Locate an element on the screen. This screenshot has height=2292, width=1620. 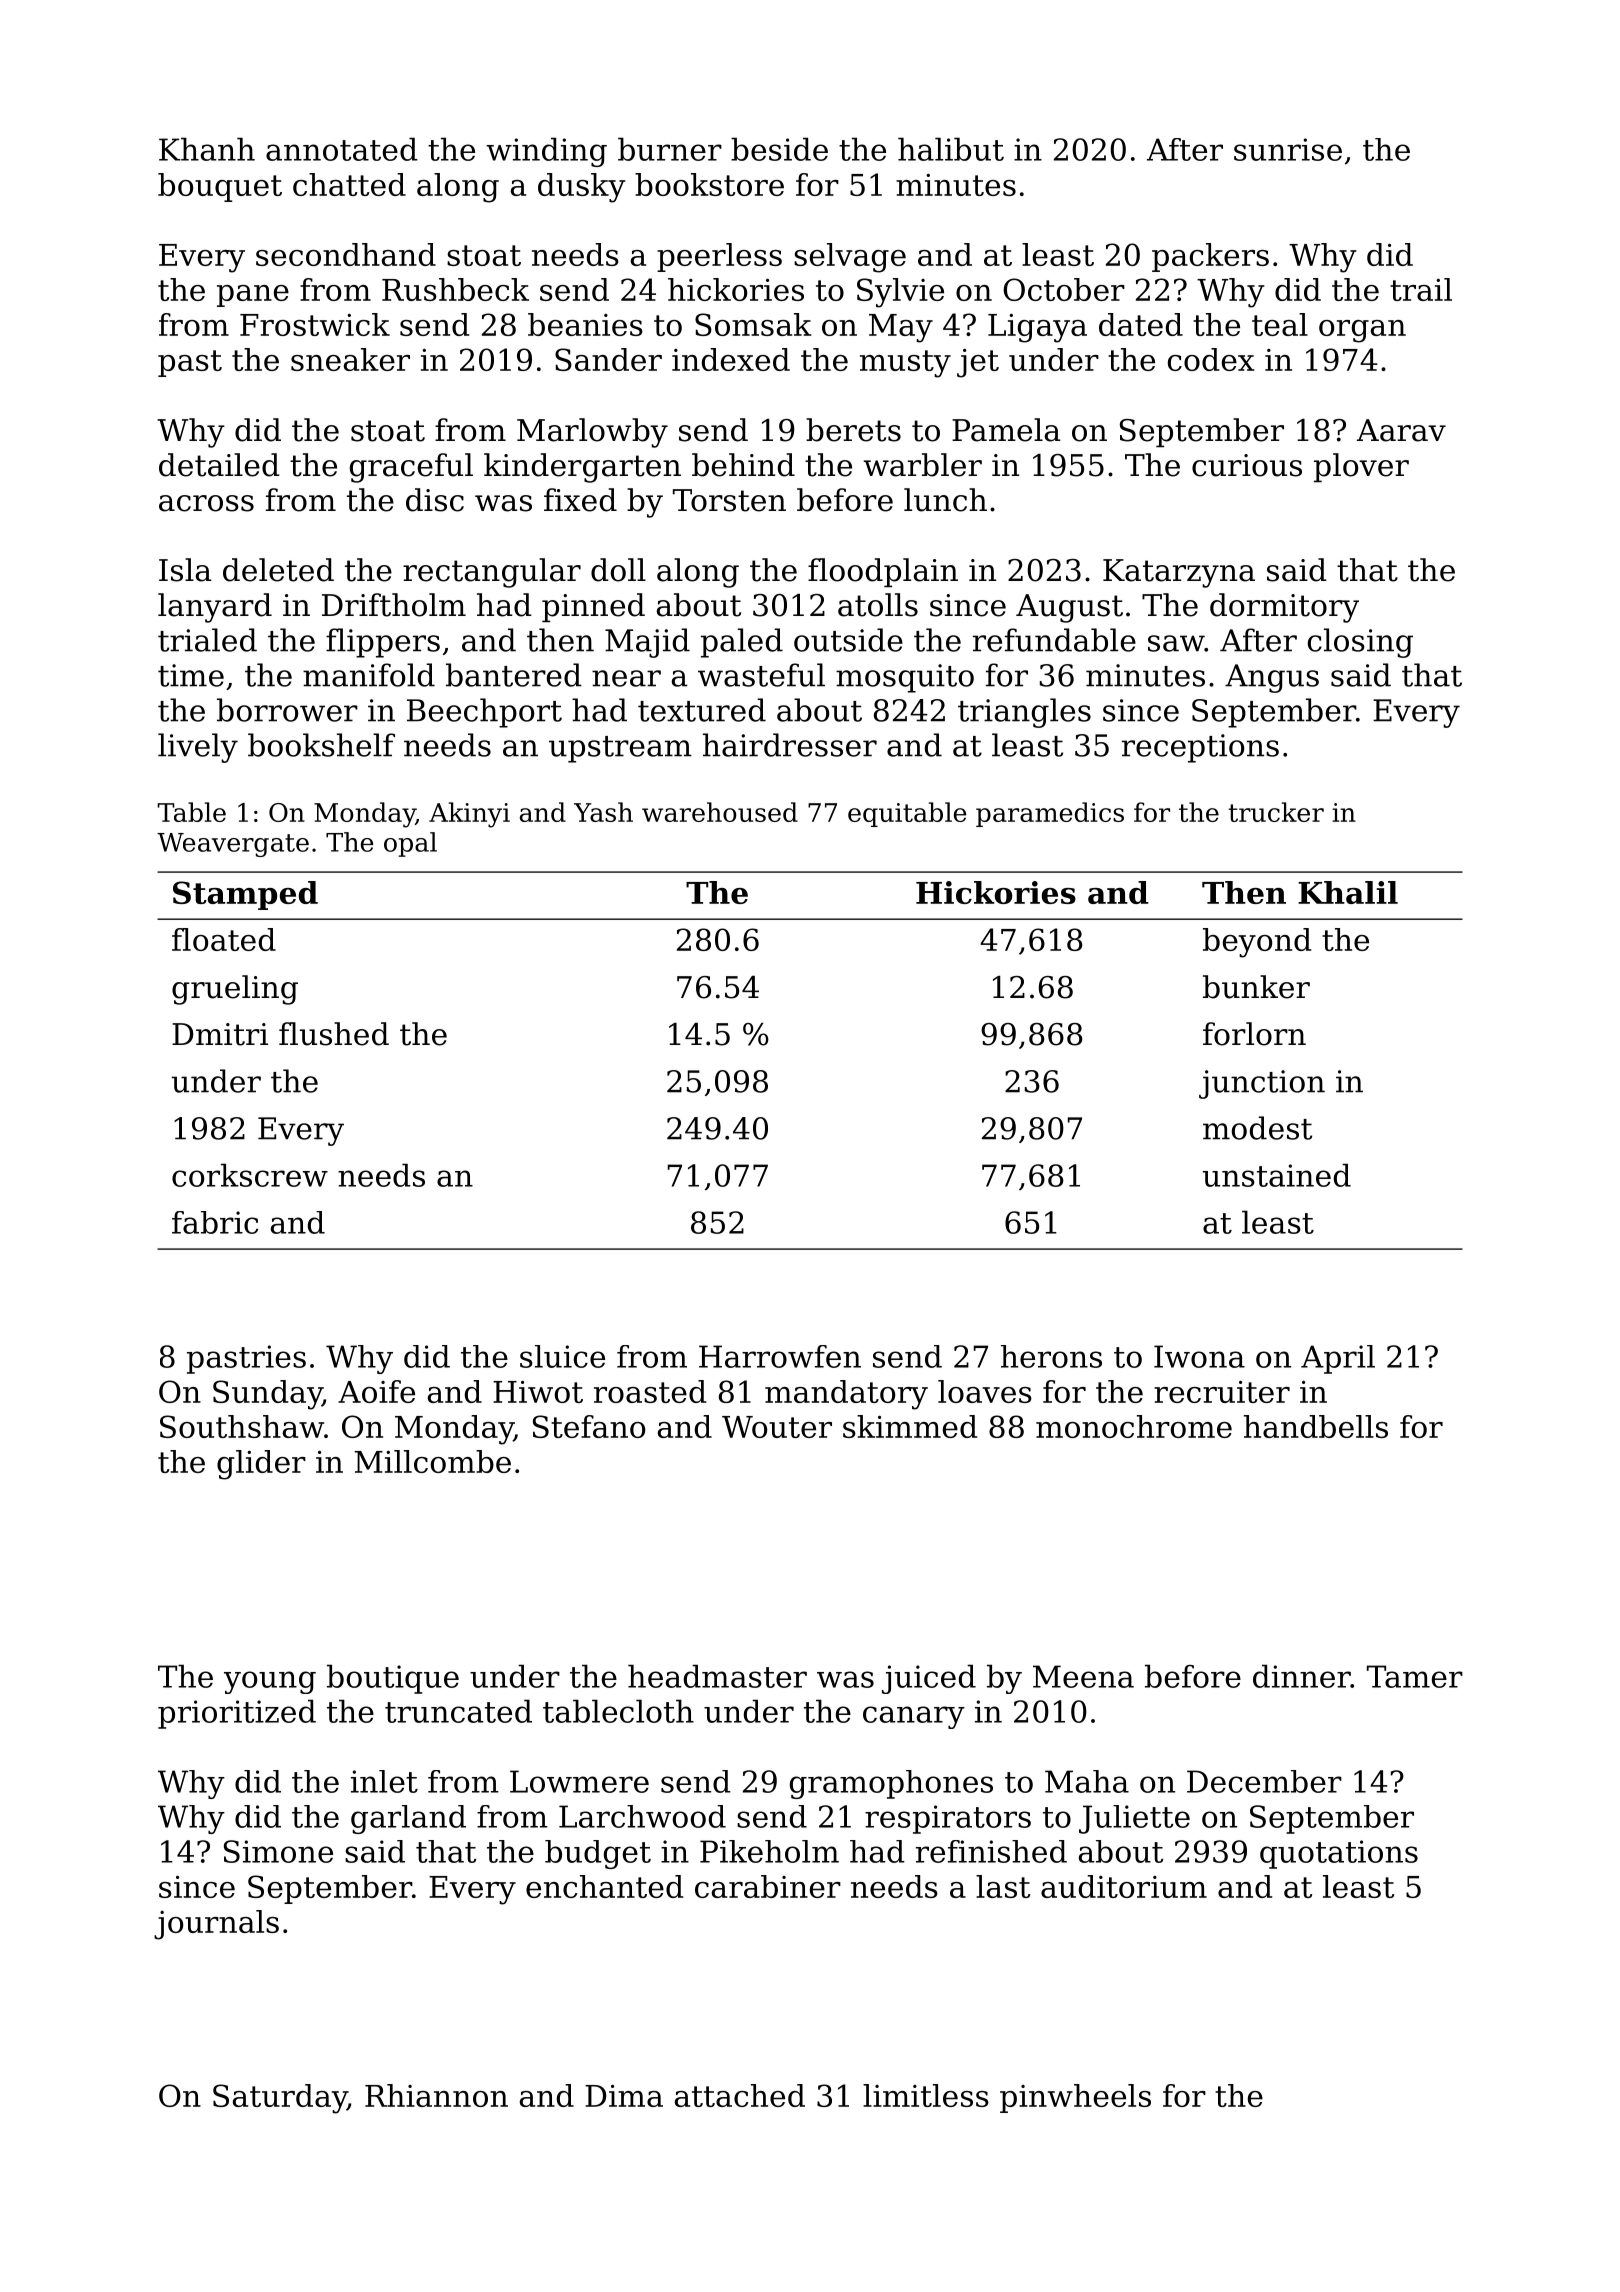
beside is located at coordinates (779, 149).
